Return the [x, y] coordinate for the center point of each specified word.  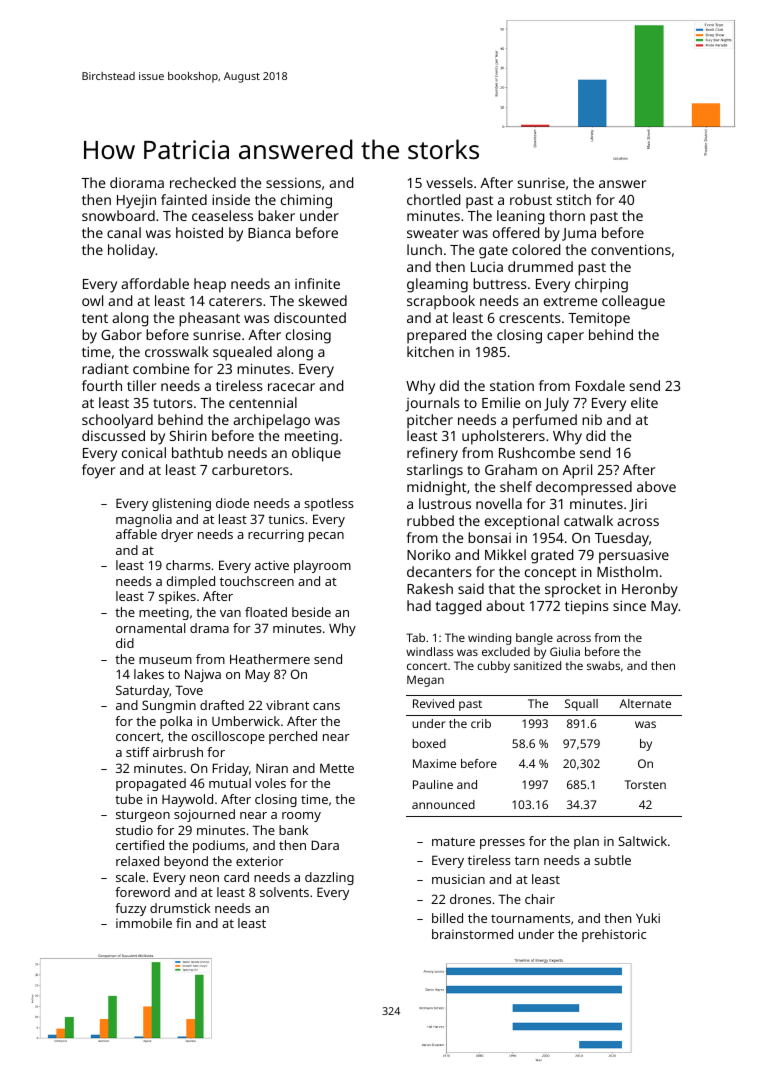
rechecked [203, 182]
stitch [574, 199]
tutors [173, 403]
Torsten [645, 784]
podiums [219, 846]
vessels [449, 182]
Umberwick [246, 721]
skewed [323, 300]
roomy [301, 817]
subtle [612, 860]
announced [443, 804]
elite [644, 402]
